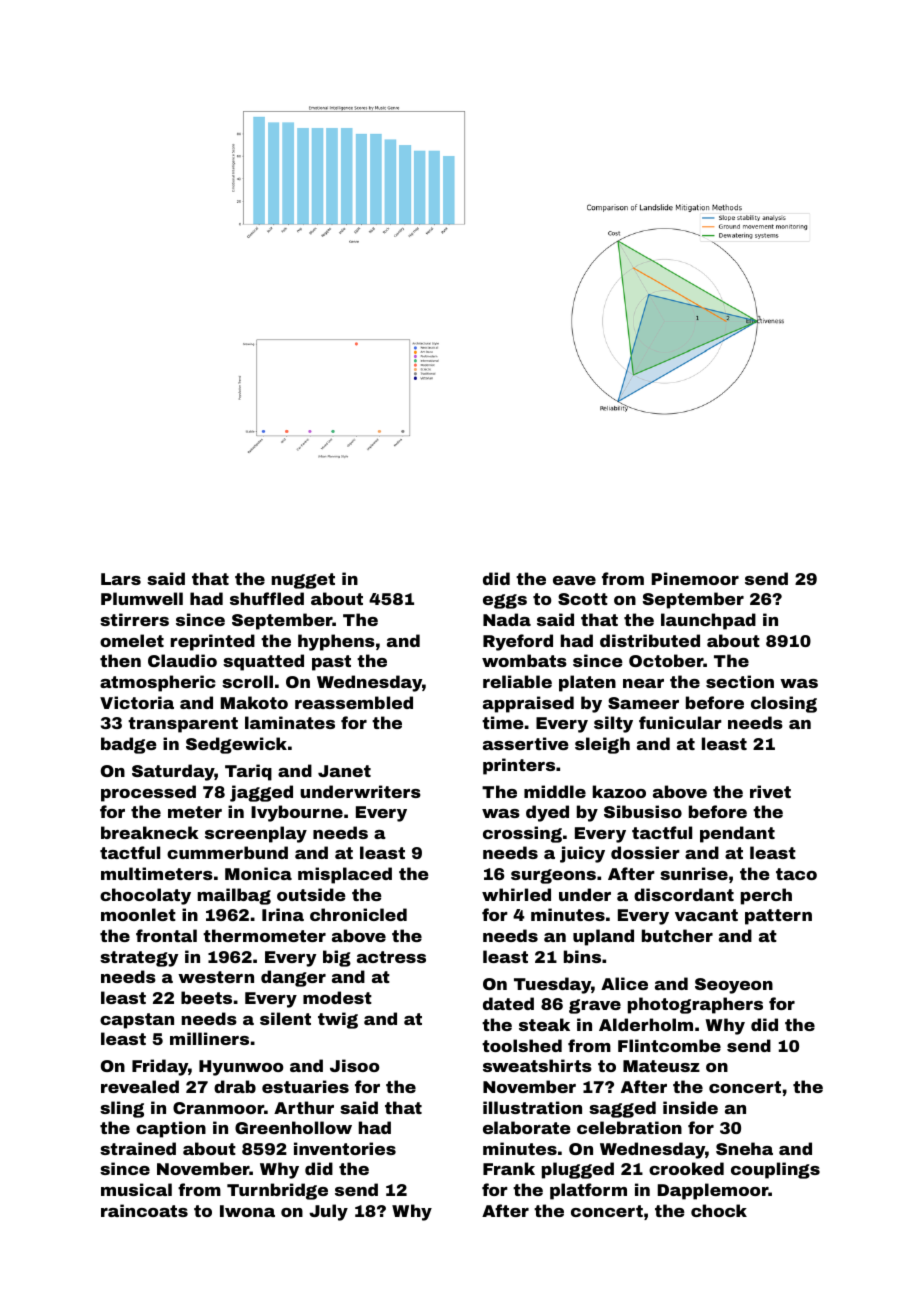 This screenshot has width=924, height=1311. Describe the element at coordinates (775, 1170) in the screenshot. I see `couplings` at that location.
